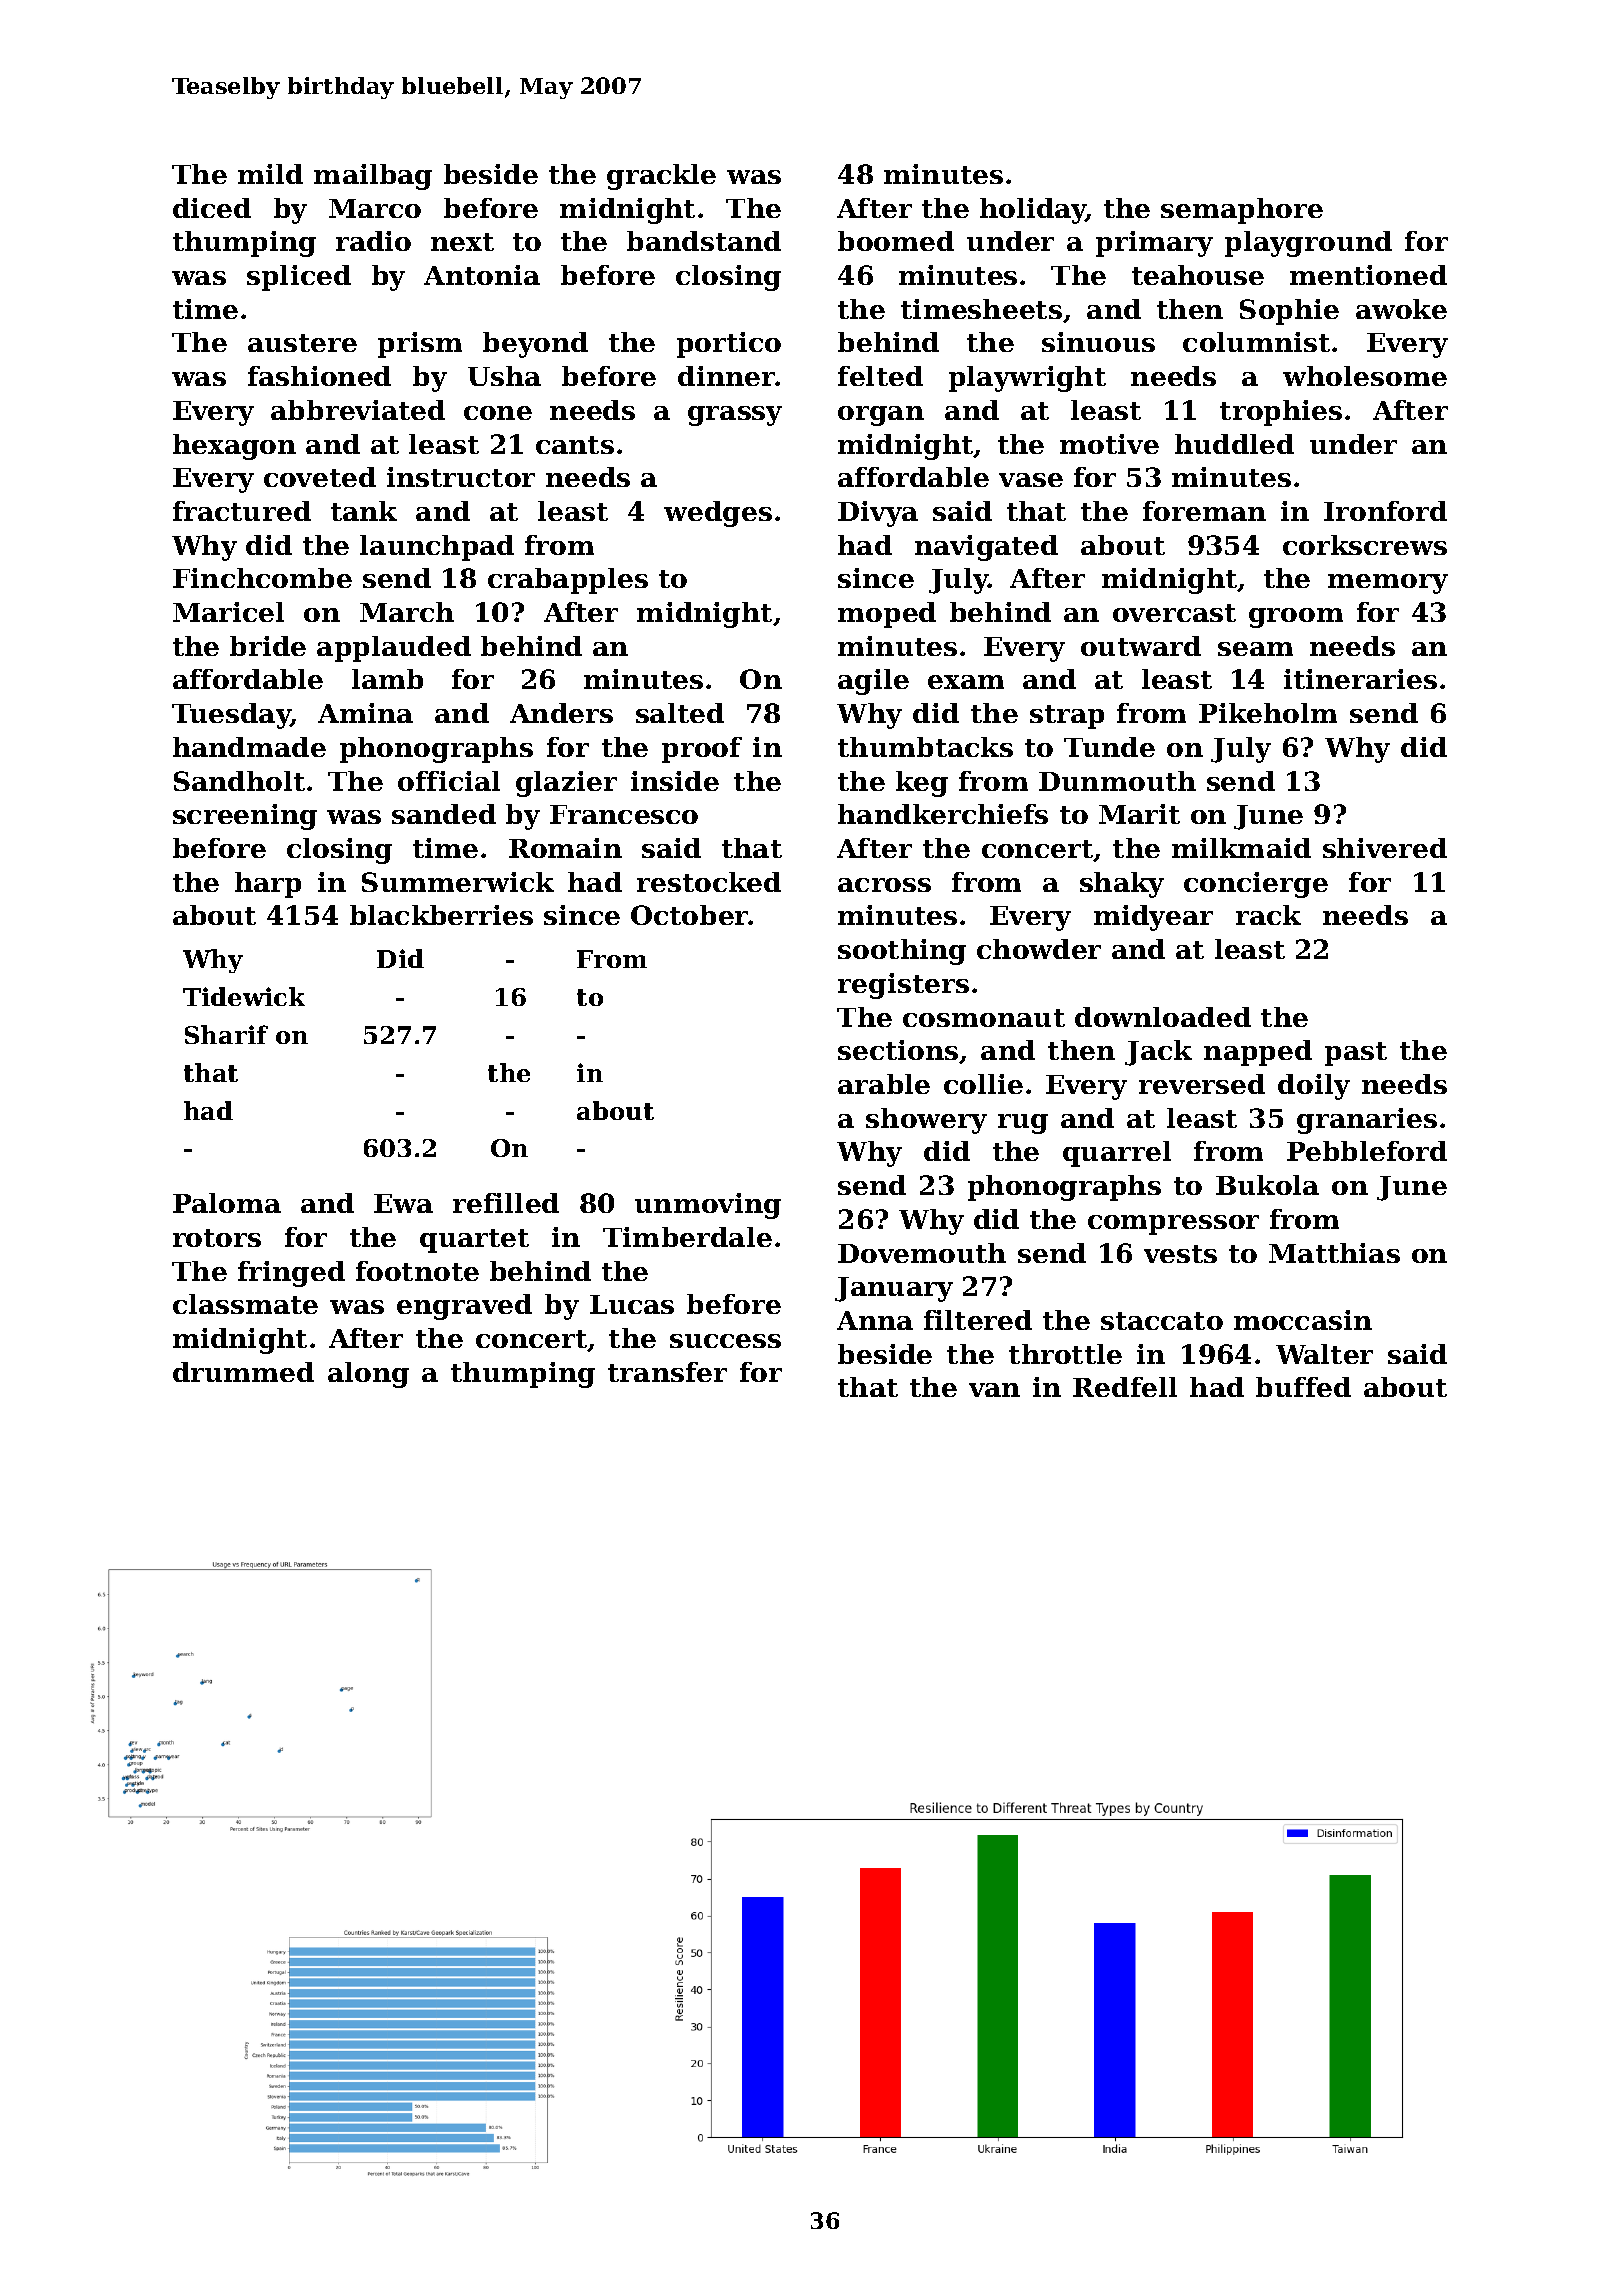 Image resolution: width=1620 pixels, height=2292 pixels. I want to click on restocked, so click(709, 882).
